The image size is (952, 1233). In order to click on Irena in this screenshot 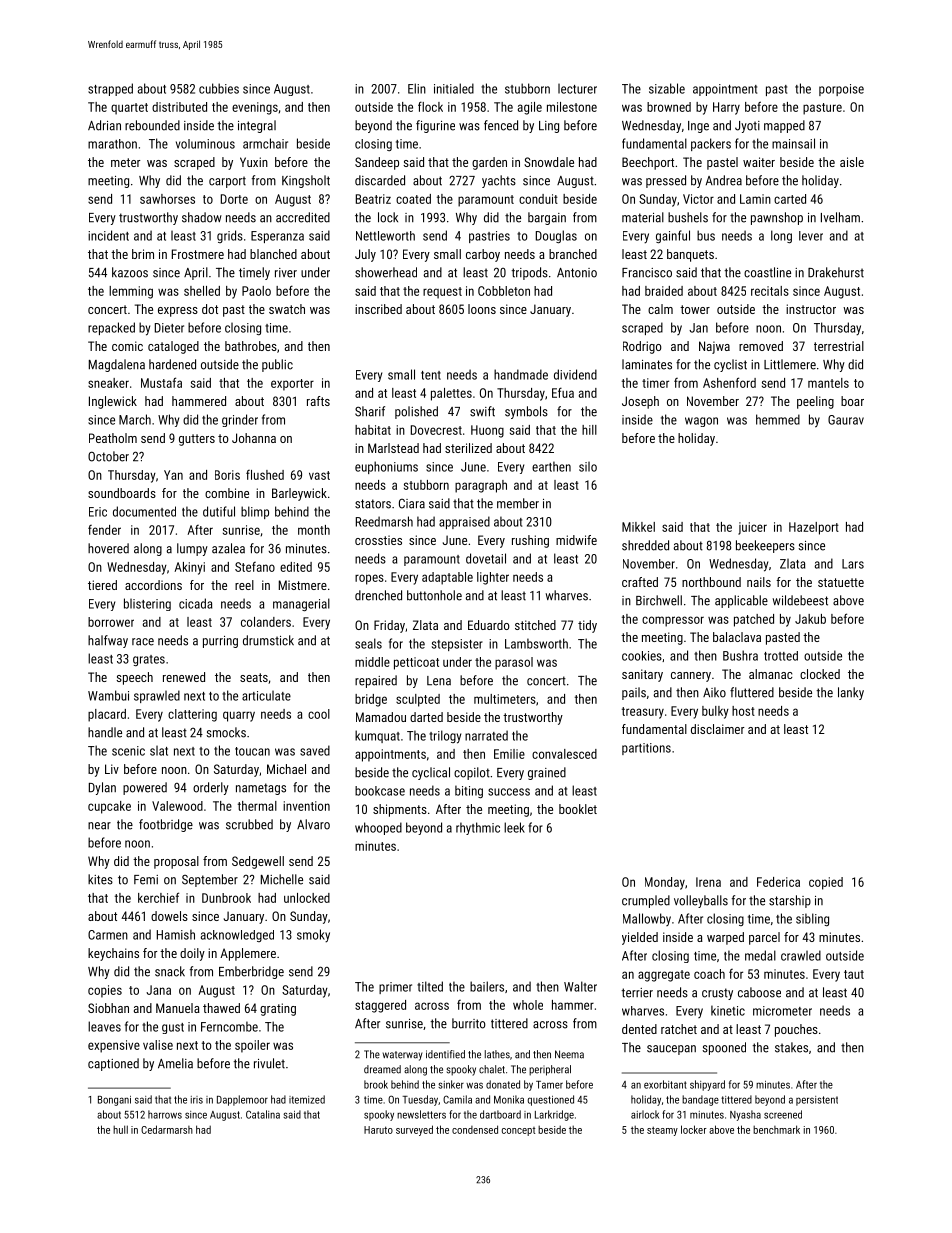, I will do `click(708, 882)`.
